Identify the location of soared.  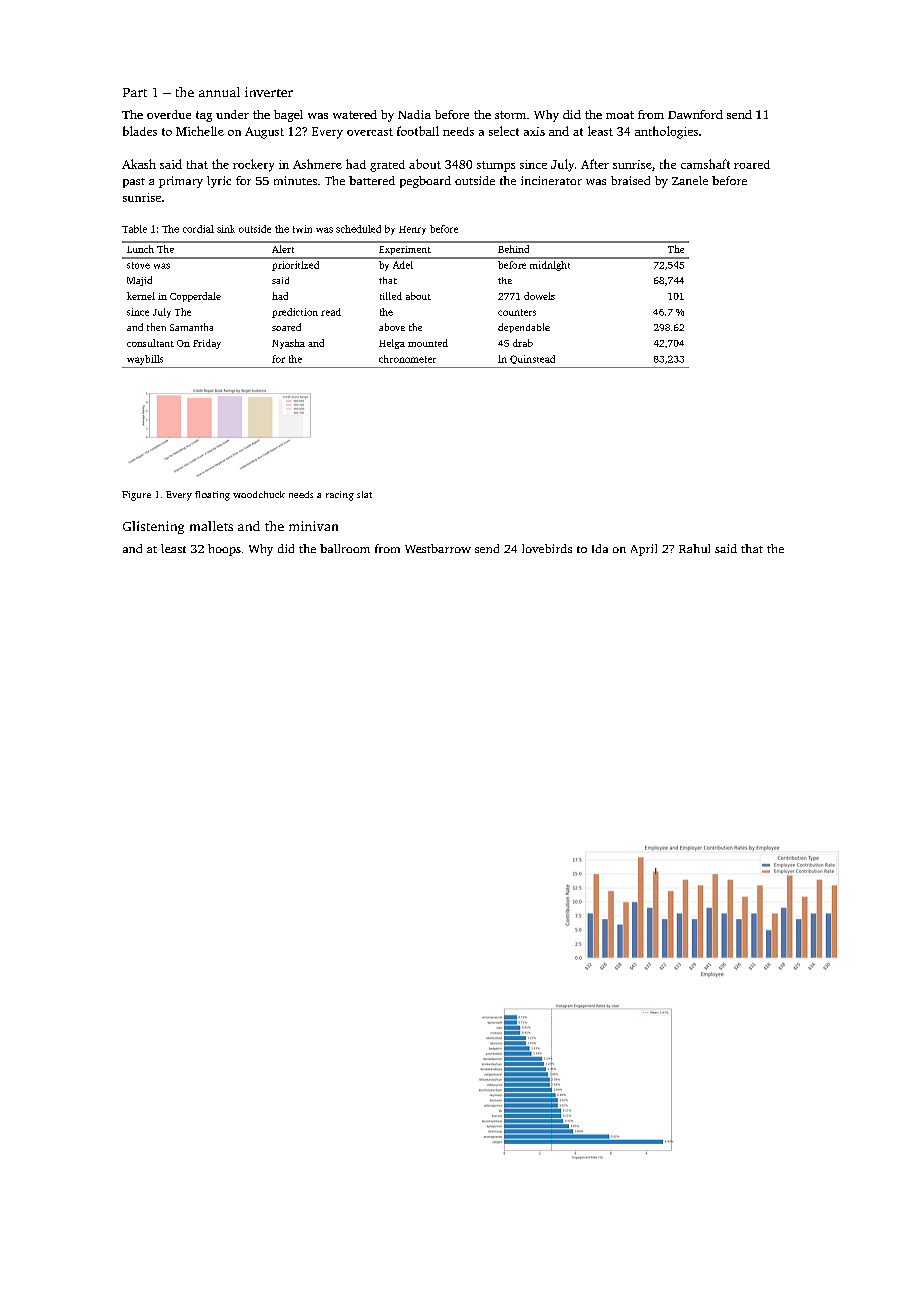
(286, 327).
